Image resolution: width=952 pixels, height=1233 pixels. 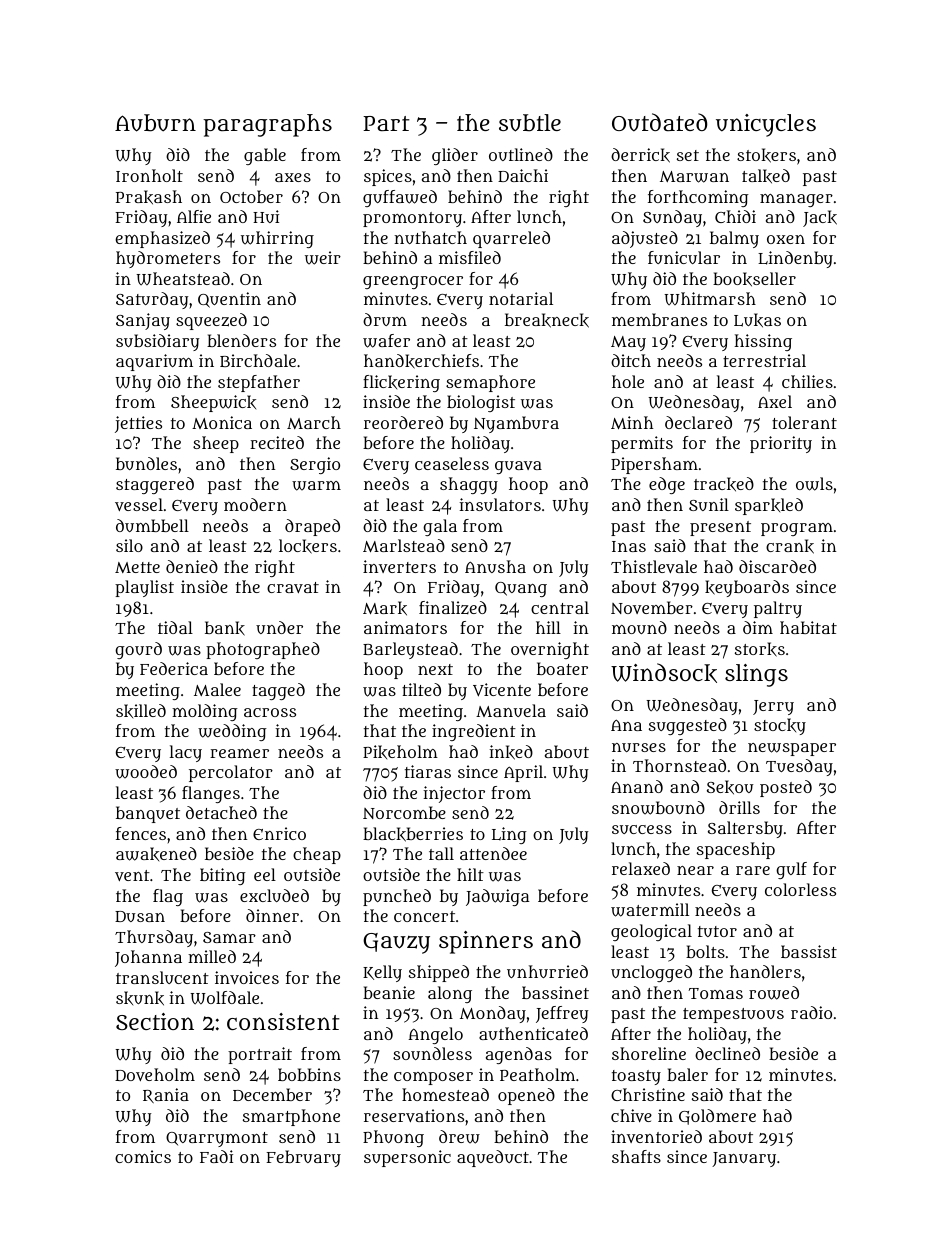 I want to click on agendas, so click(x=519, y=1055).
